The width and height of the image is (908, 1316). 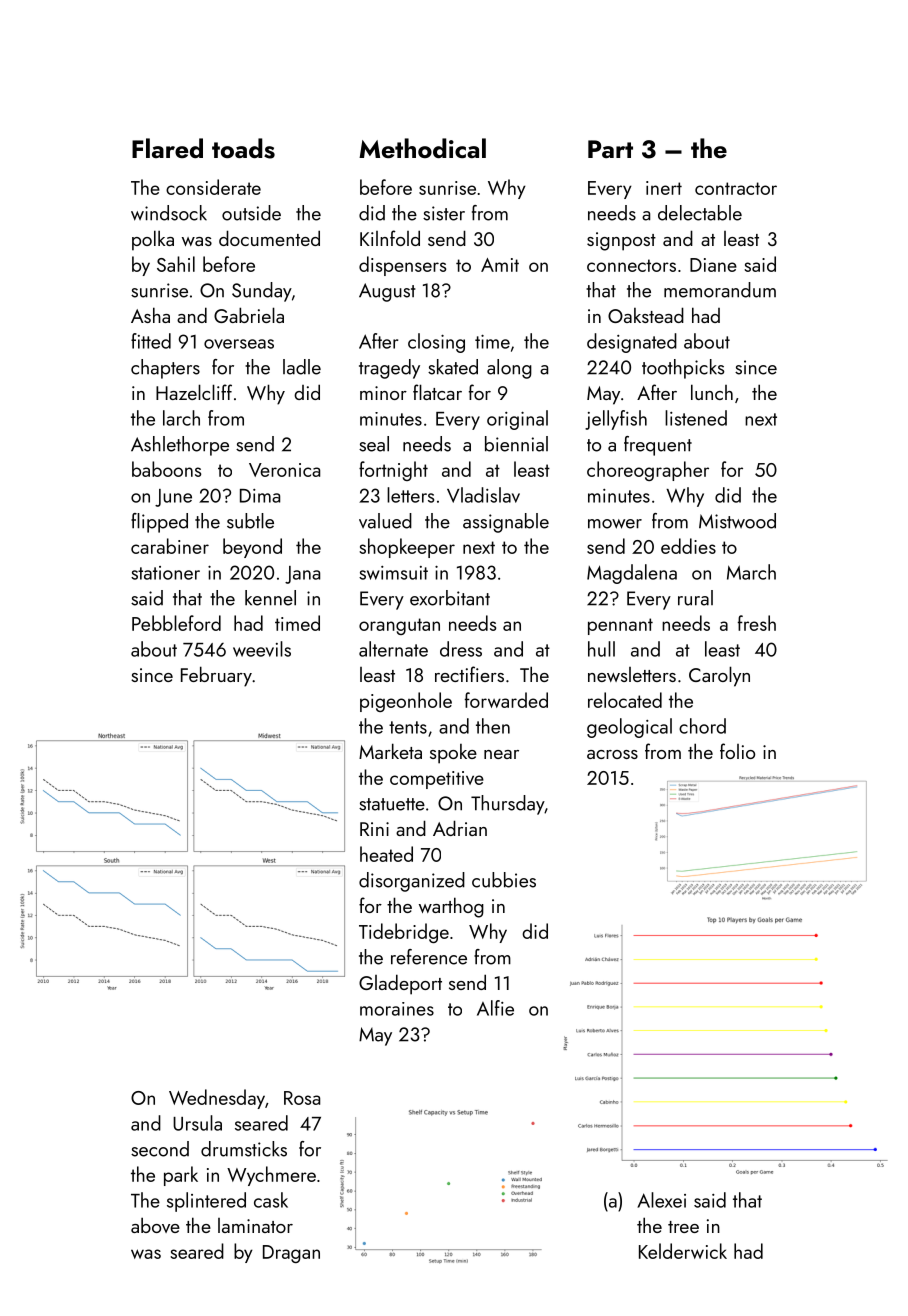 What do you see at coordinates (661, 1200) in the image?
I see `Alexei` at bounding box center [661, 1200].
